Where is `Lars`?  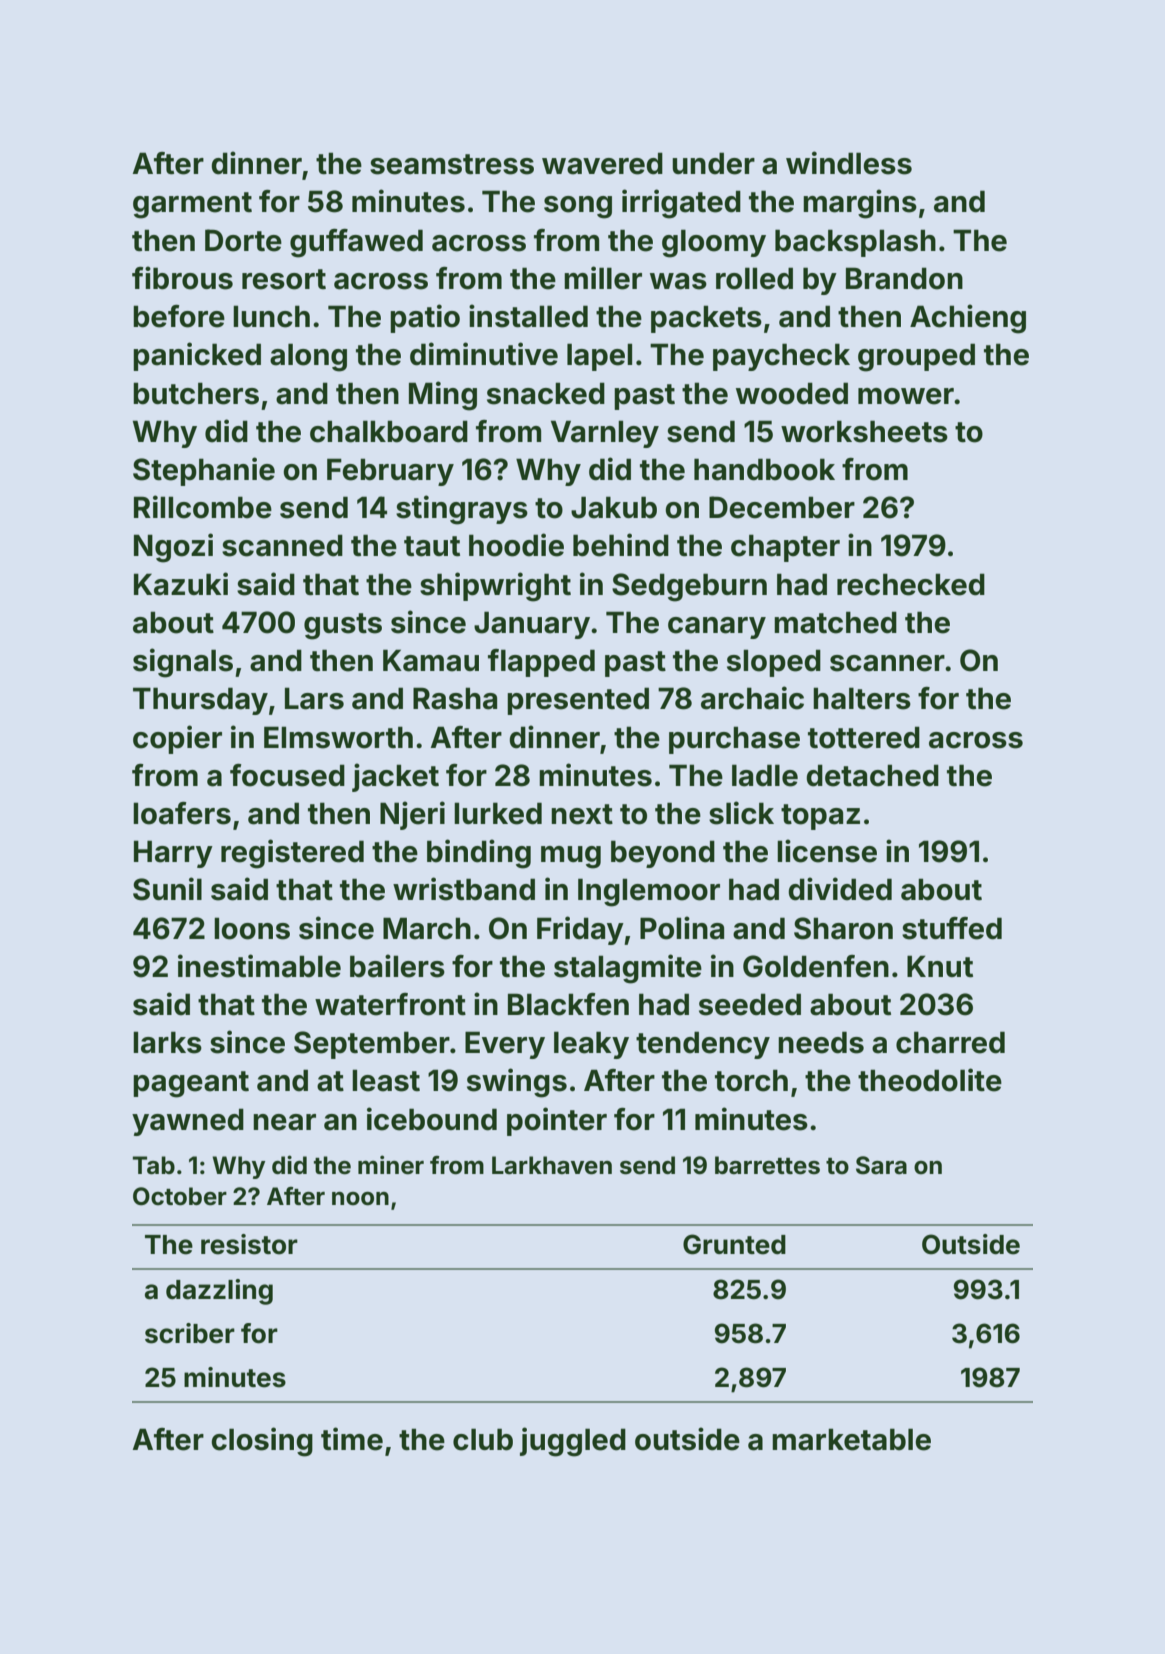 Lars is located at coordinates (314, 698).
